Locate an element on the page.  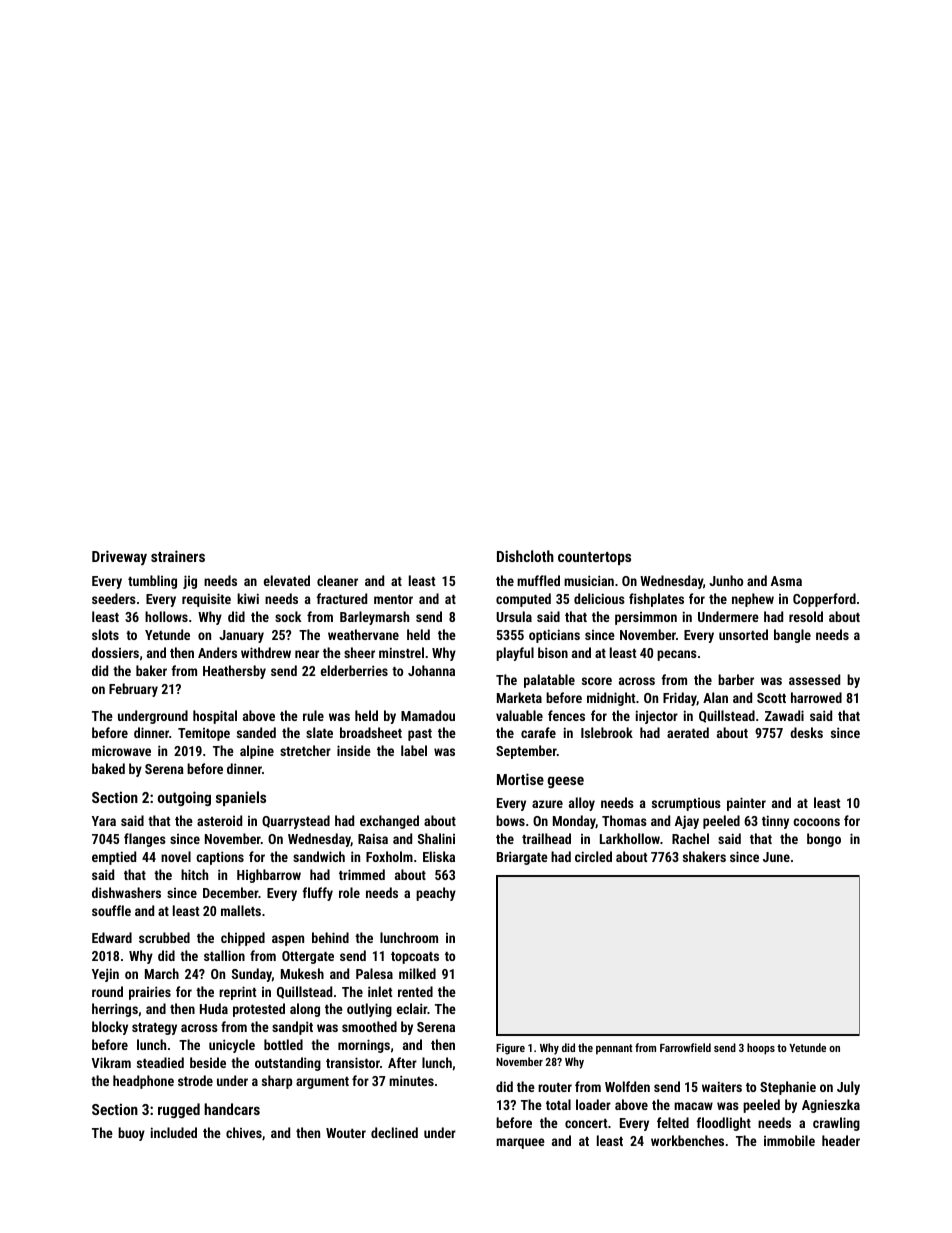
marquee is located at coordinates (520, 1143).
